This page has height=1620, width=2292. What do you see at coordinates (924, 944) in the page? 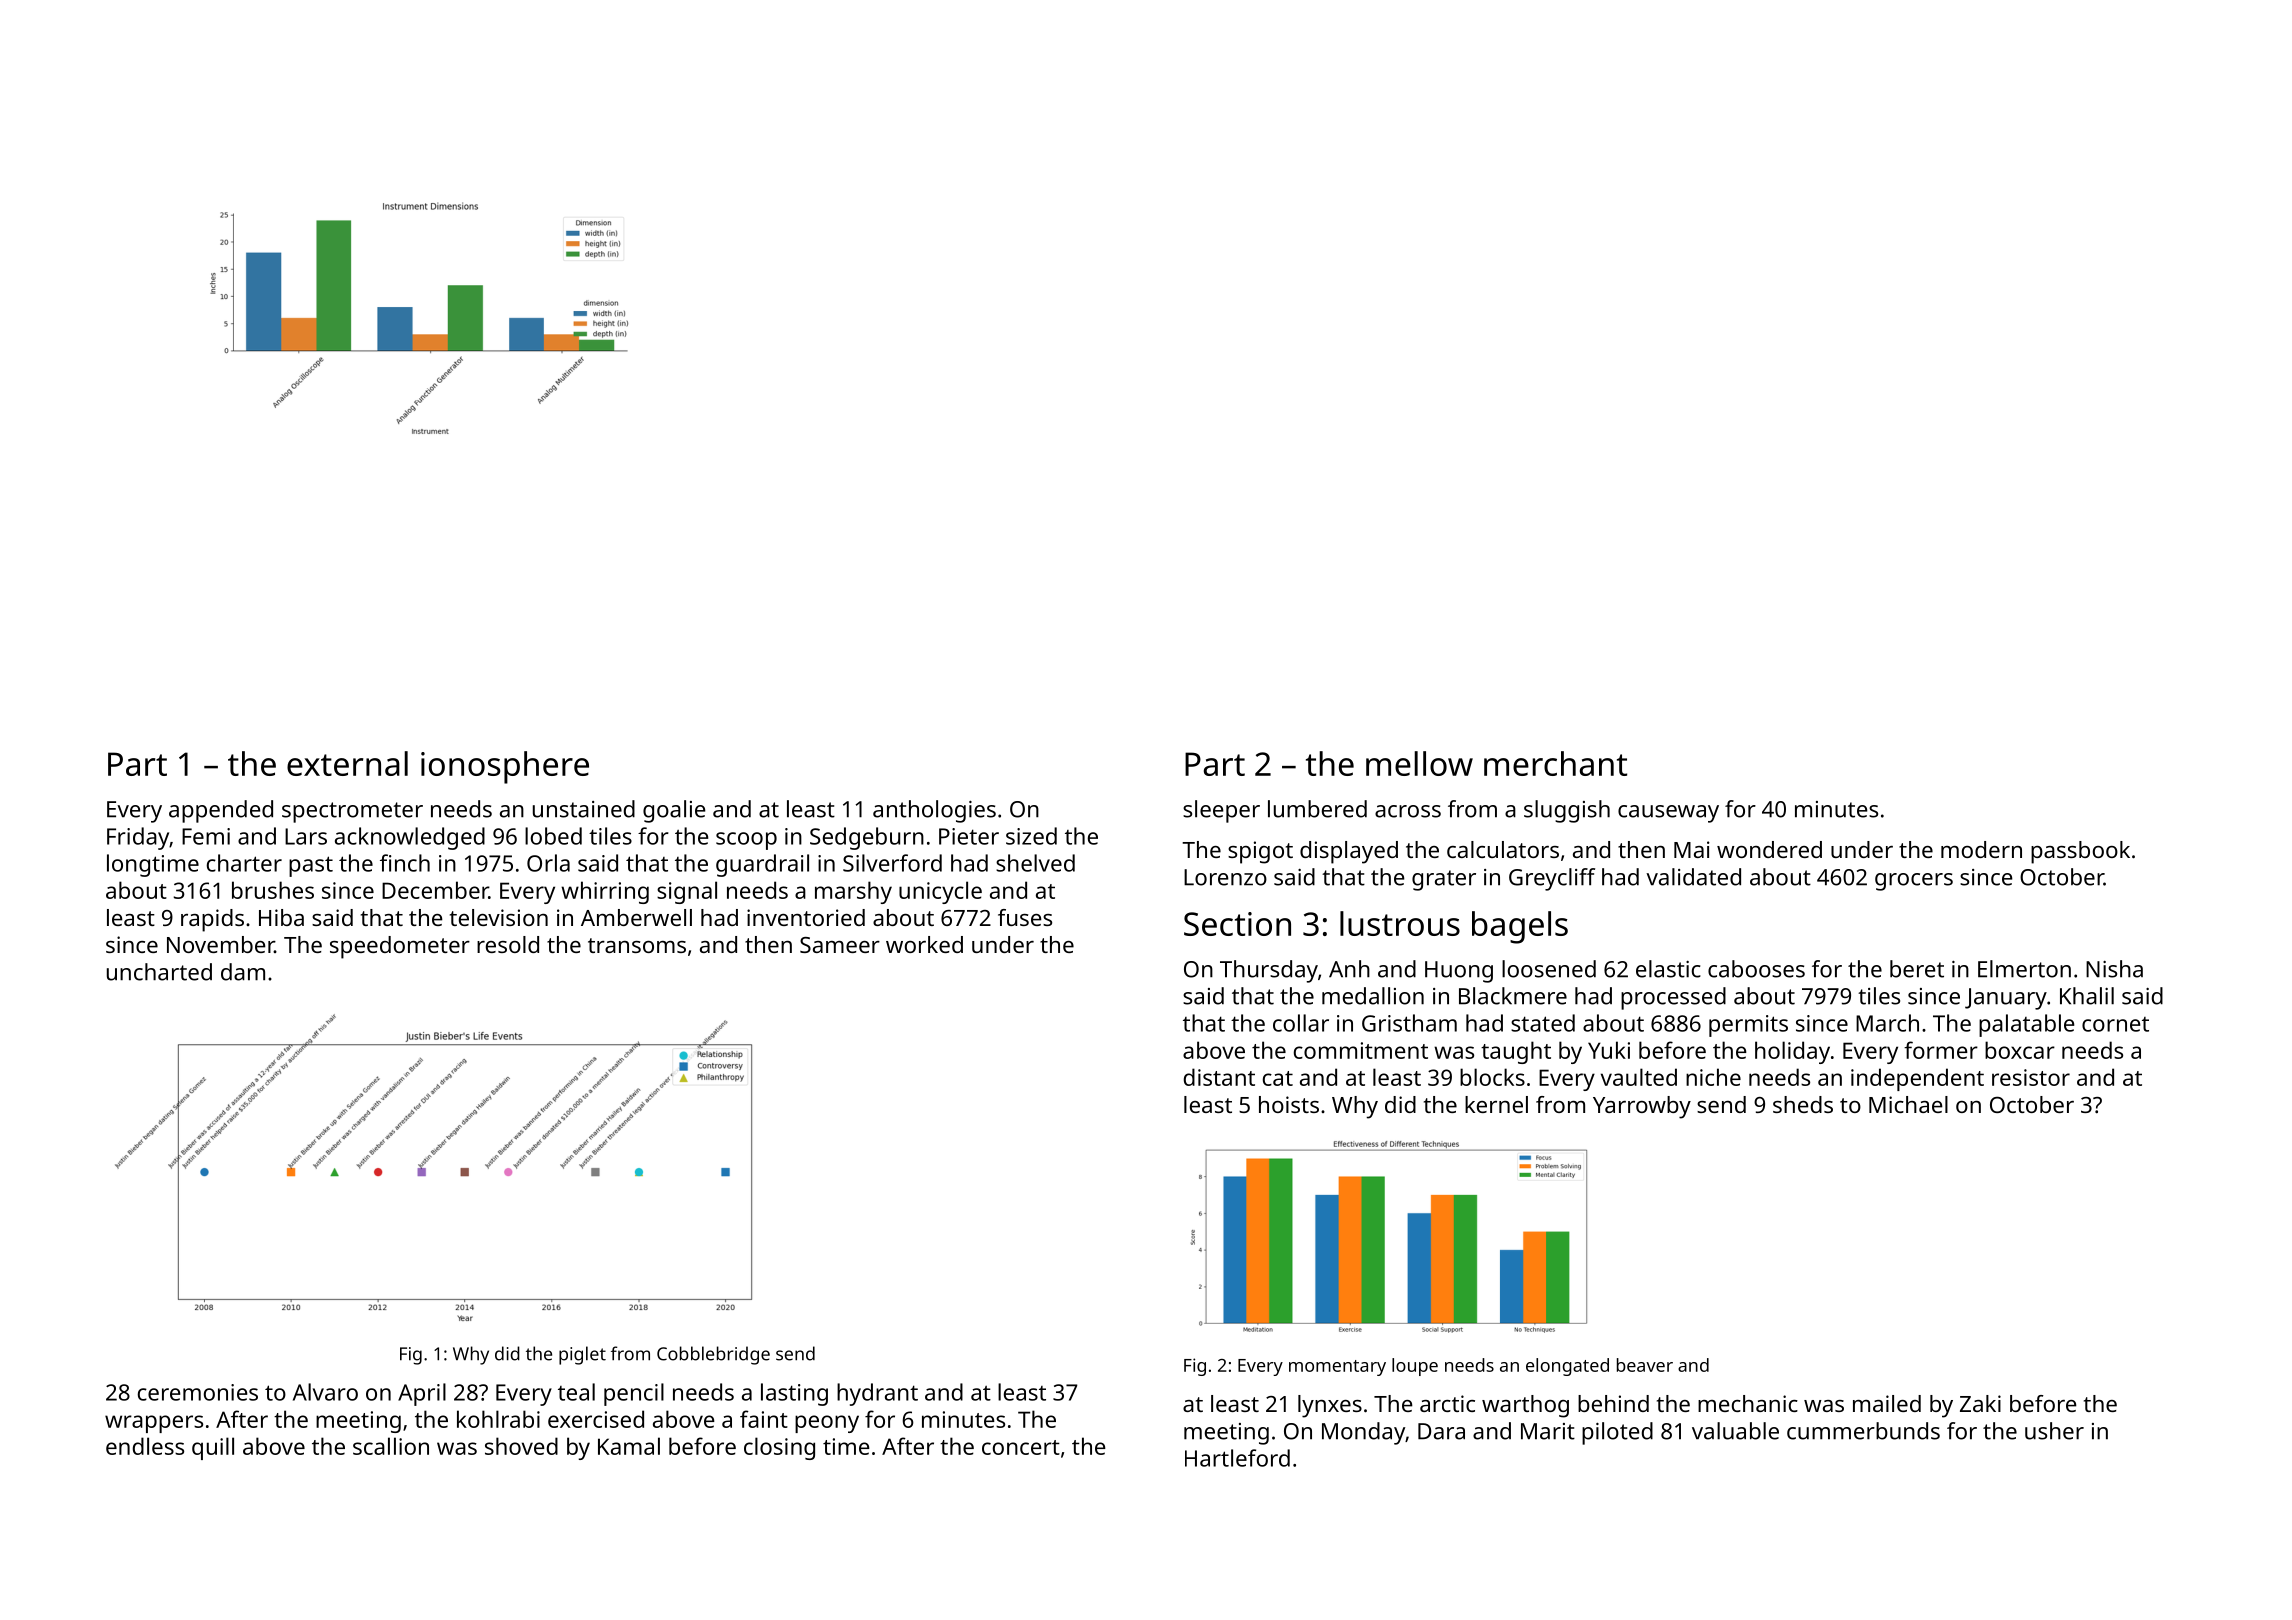
I see `worked` at bounding box center [924, 944].
